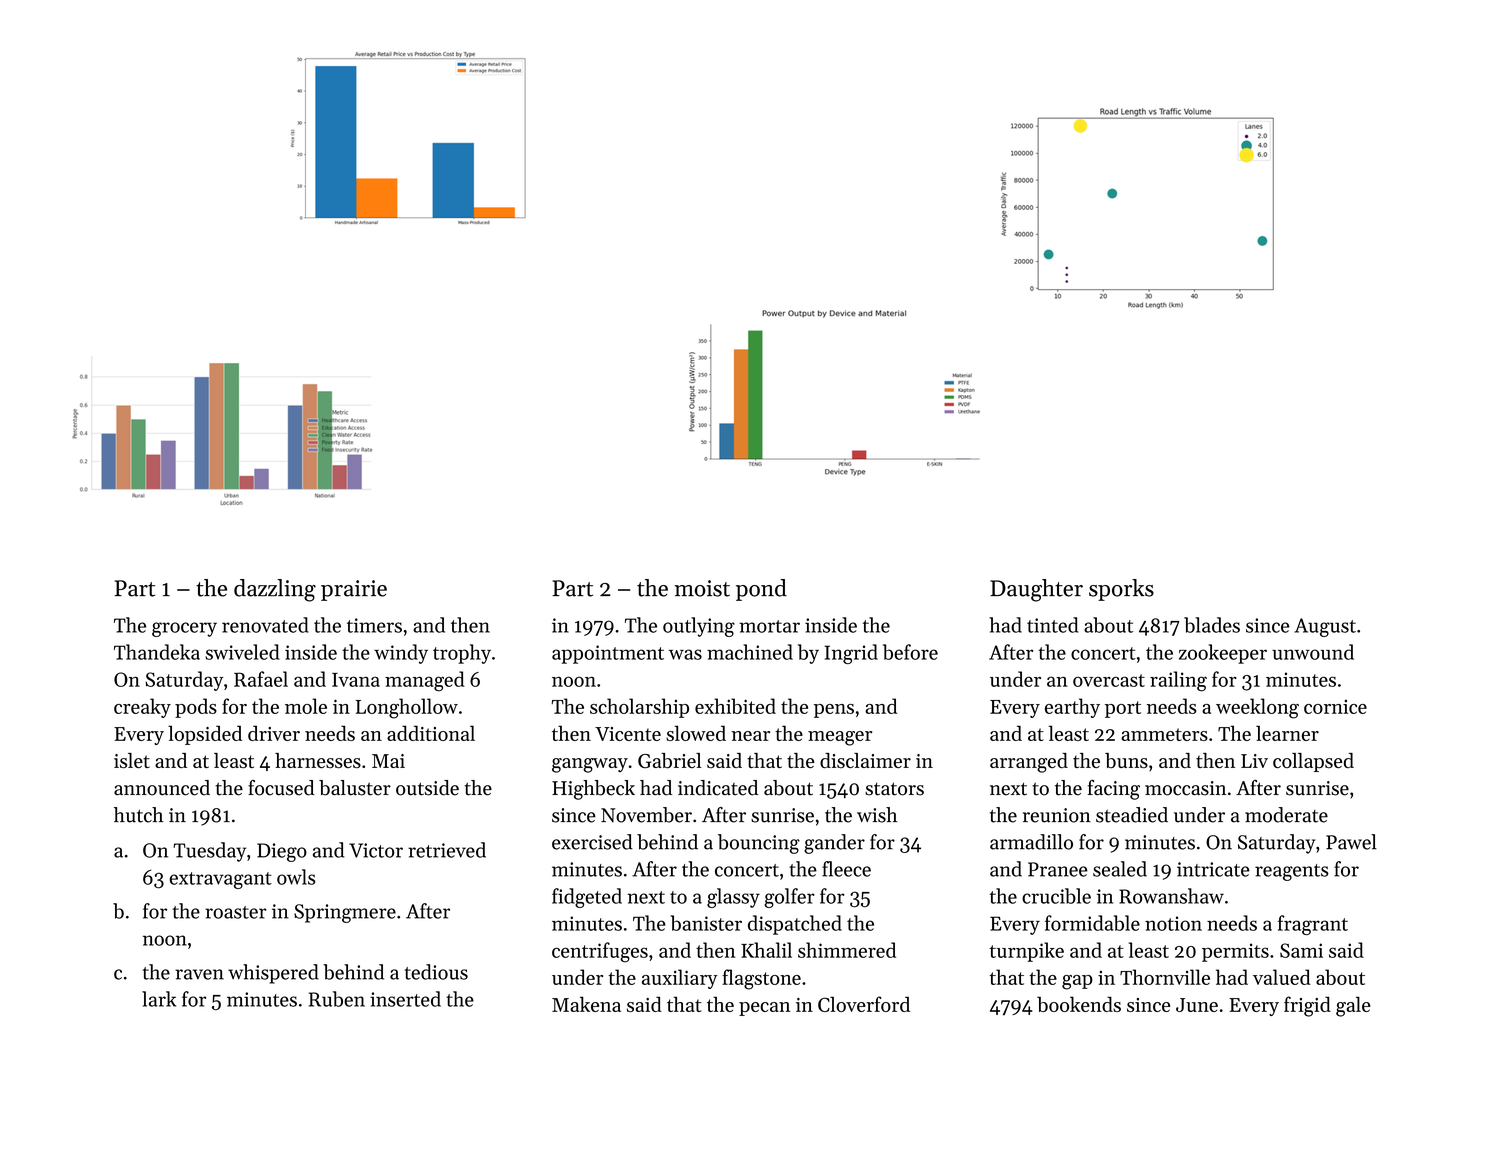  I want to click on slowed, so click(696, 733).
